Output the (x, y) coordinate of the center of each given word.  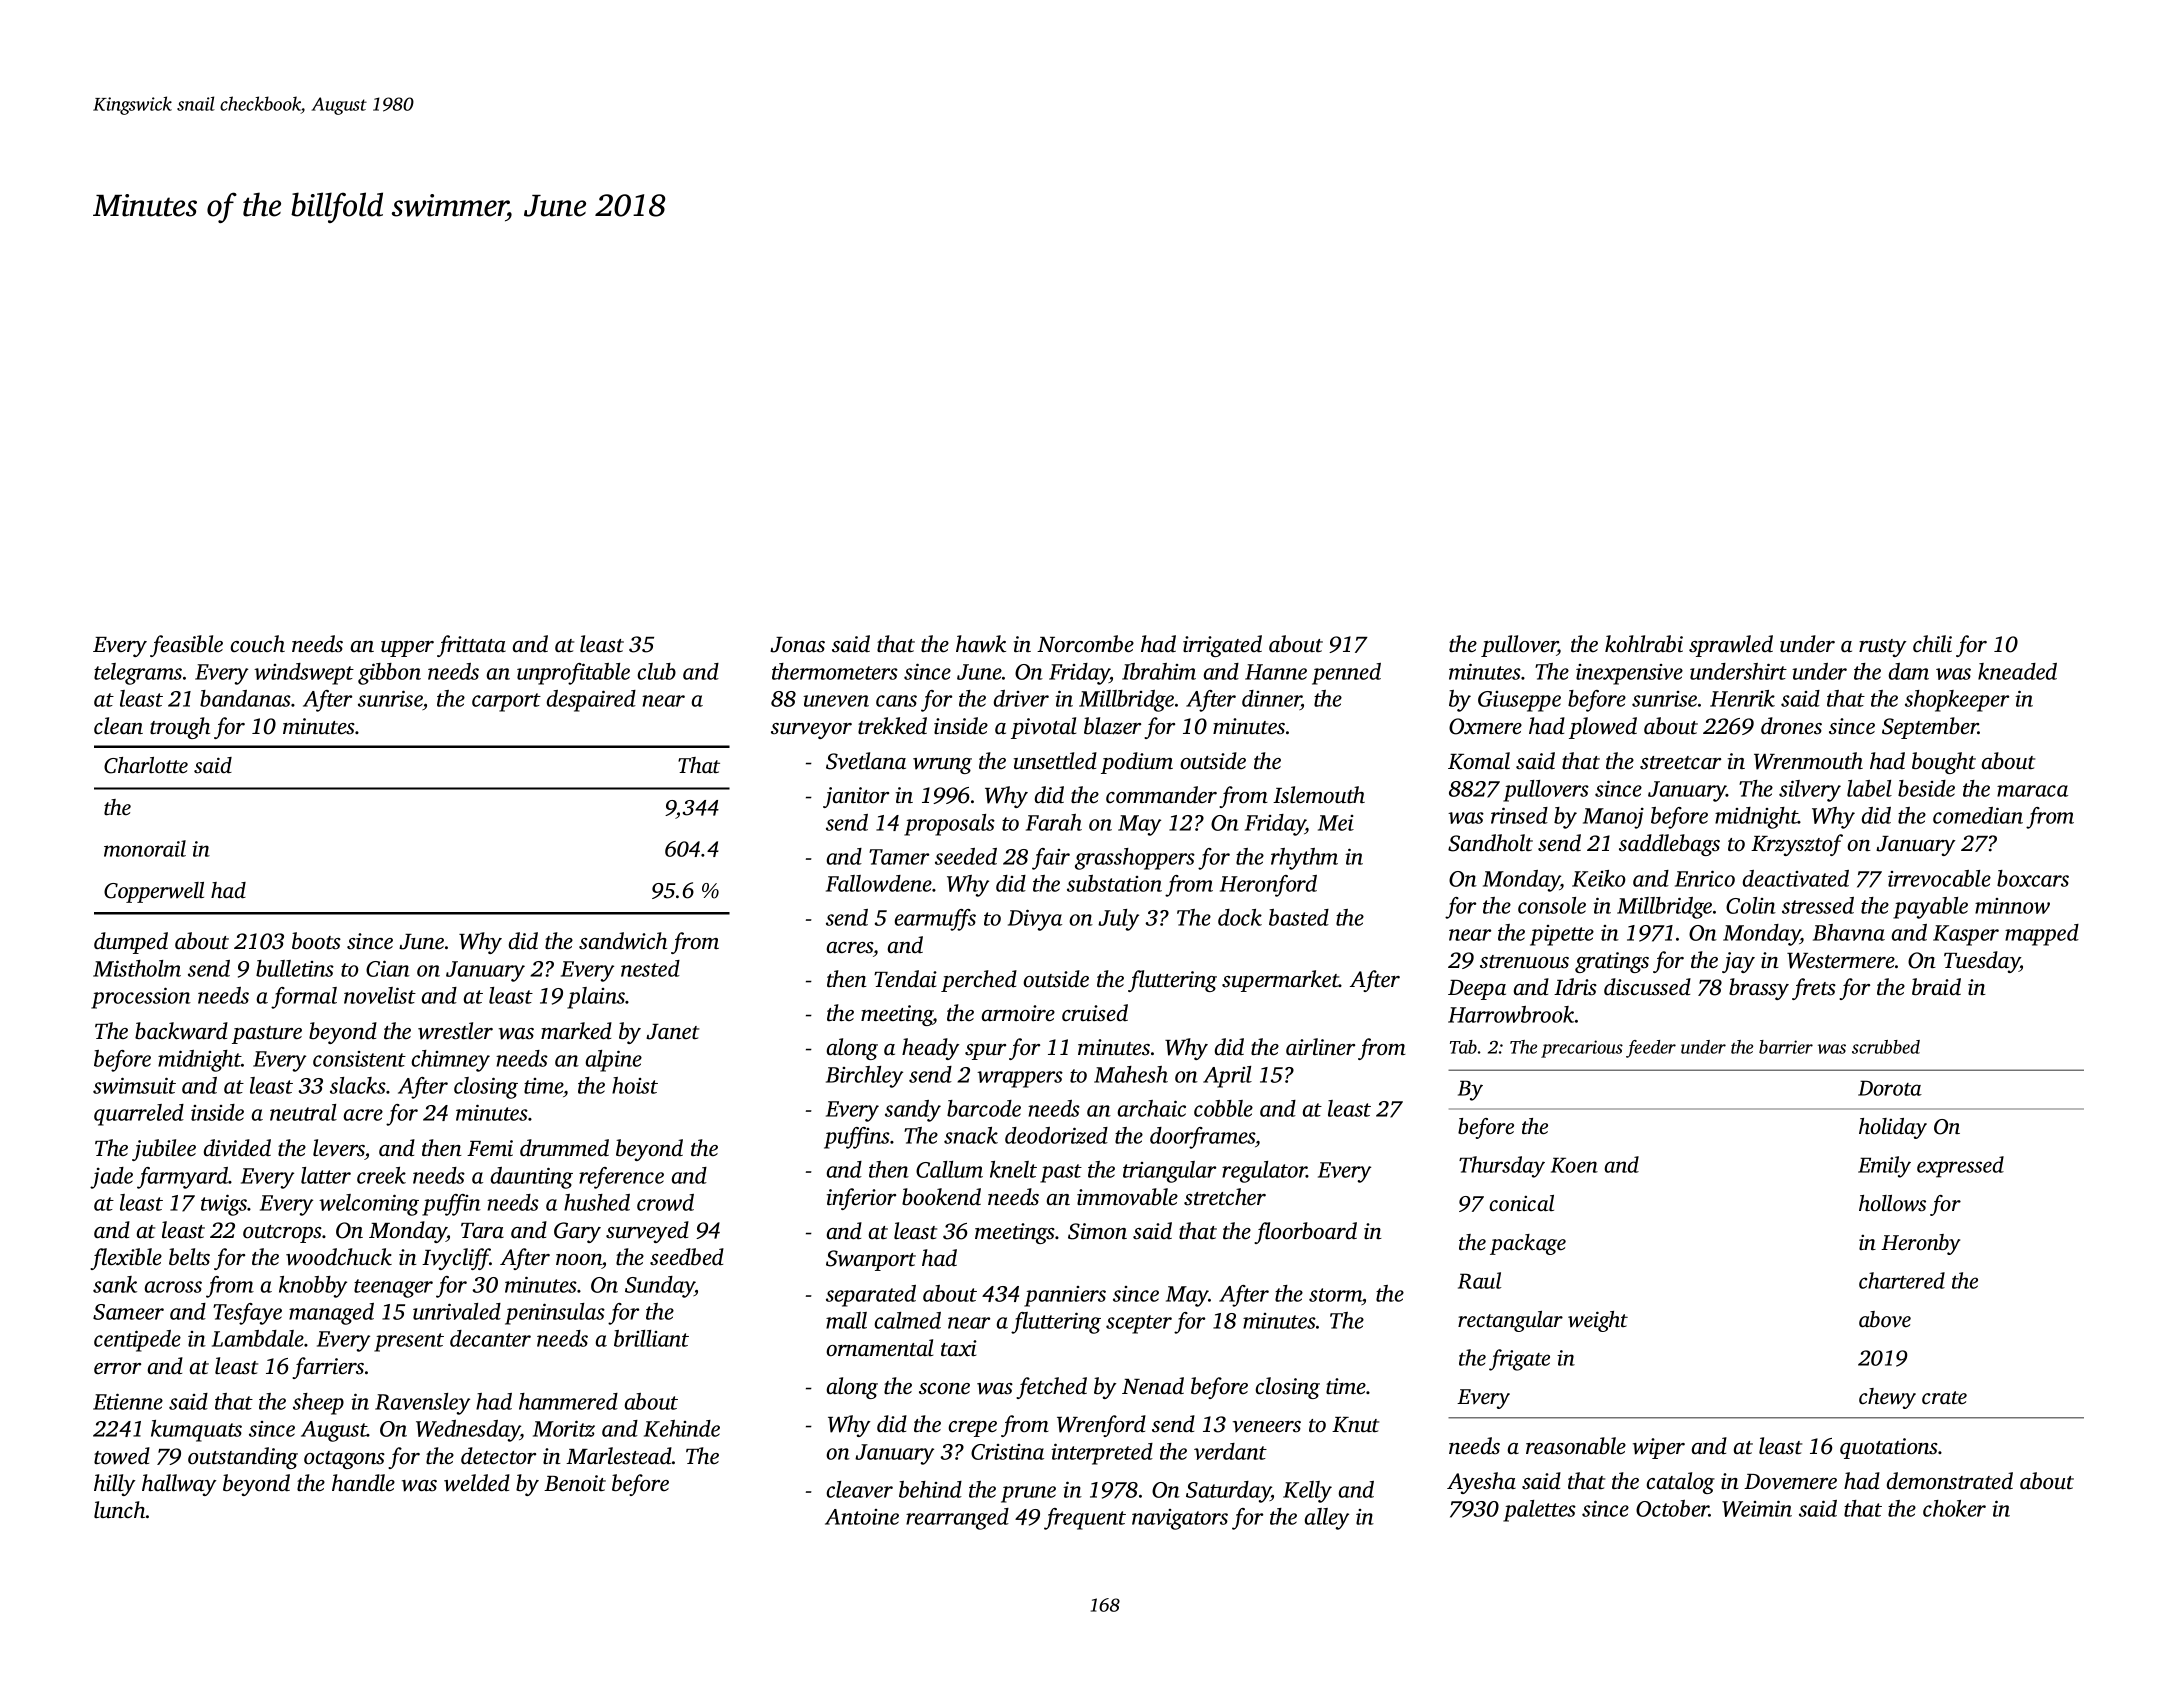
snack (971, 1135)
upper (407, 649)
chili (1932, 643)
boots (316, 941)
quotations (1889, 1448)
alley (1327, 1519)
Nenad (1153, 1385)
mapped (2042, 935)
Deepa (1477, 990)
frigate (1519, 1360)
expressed (1960, 1167)
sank (115, 1284)
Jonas (797, 645)
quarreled (139, 1115)
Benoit (575, 1483)
